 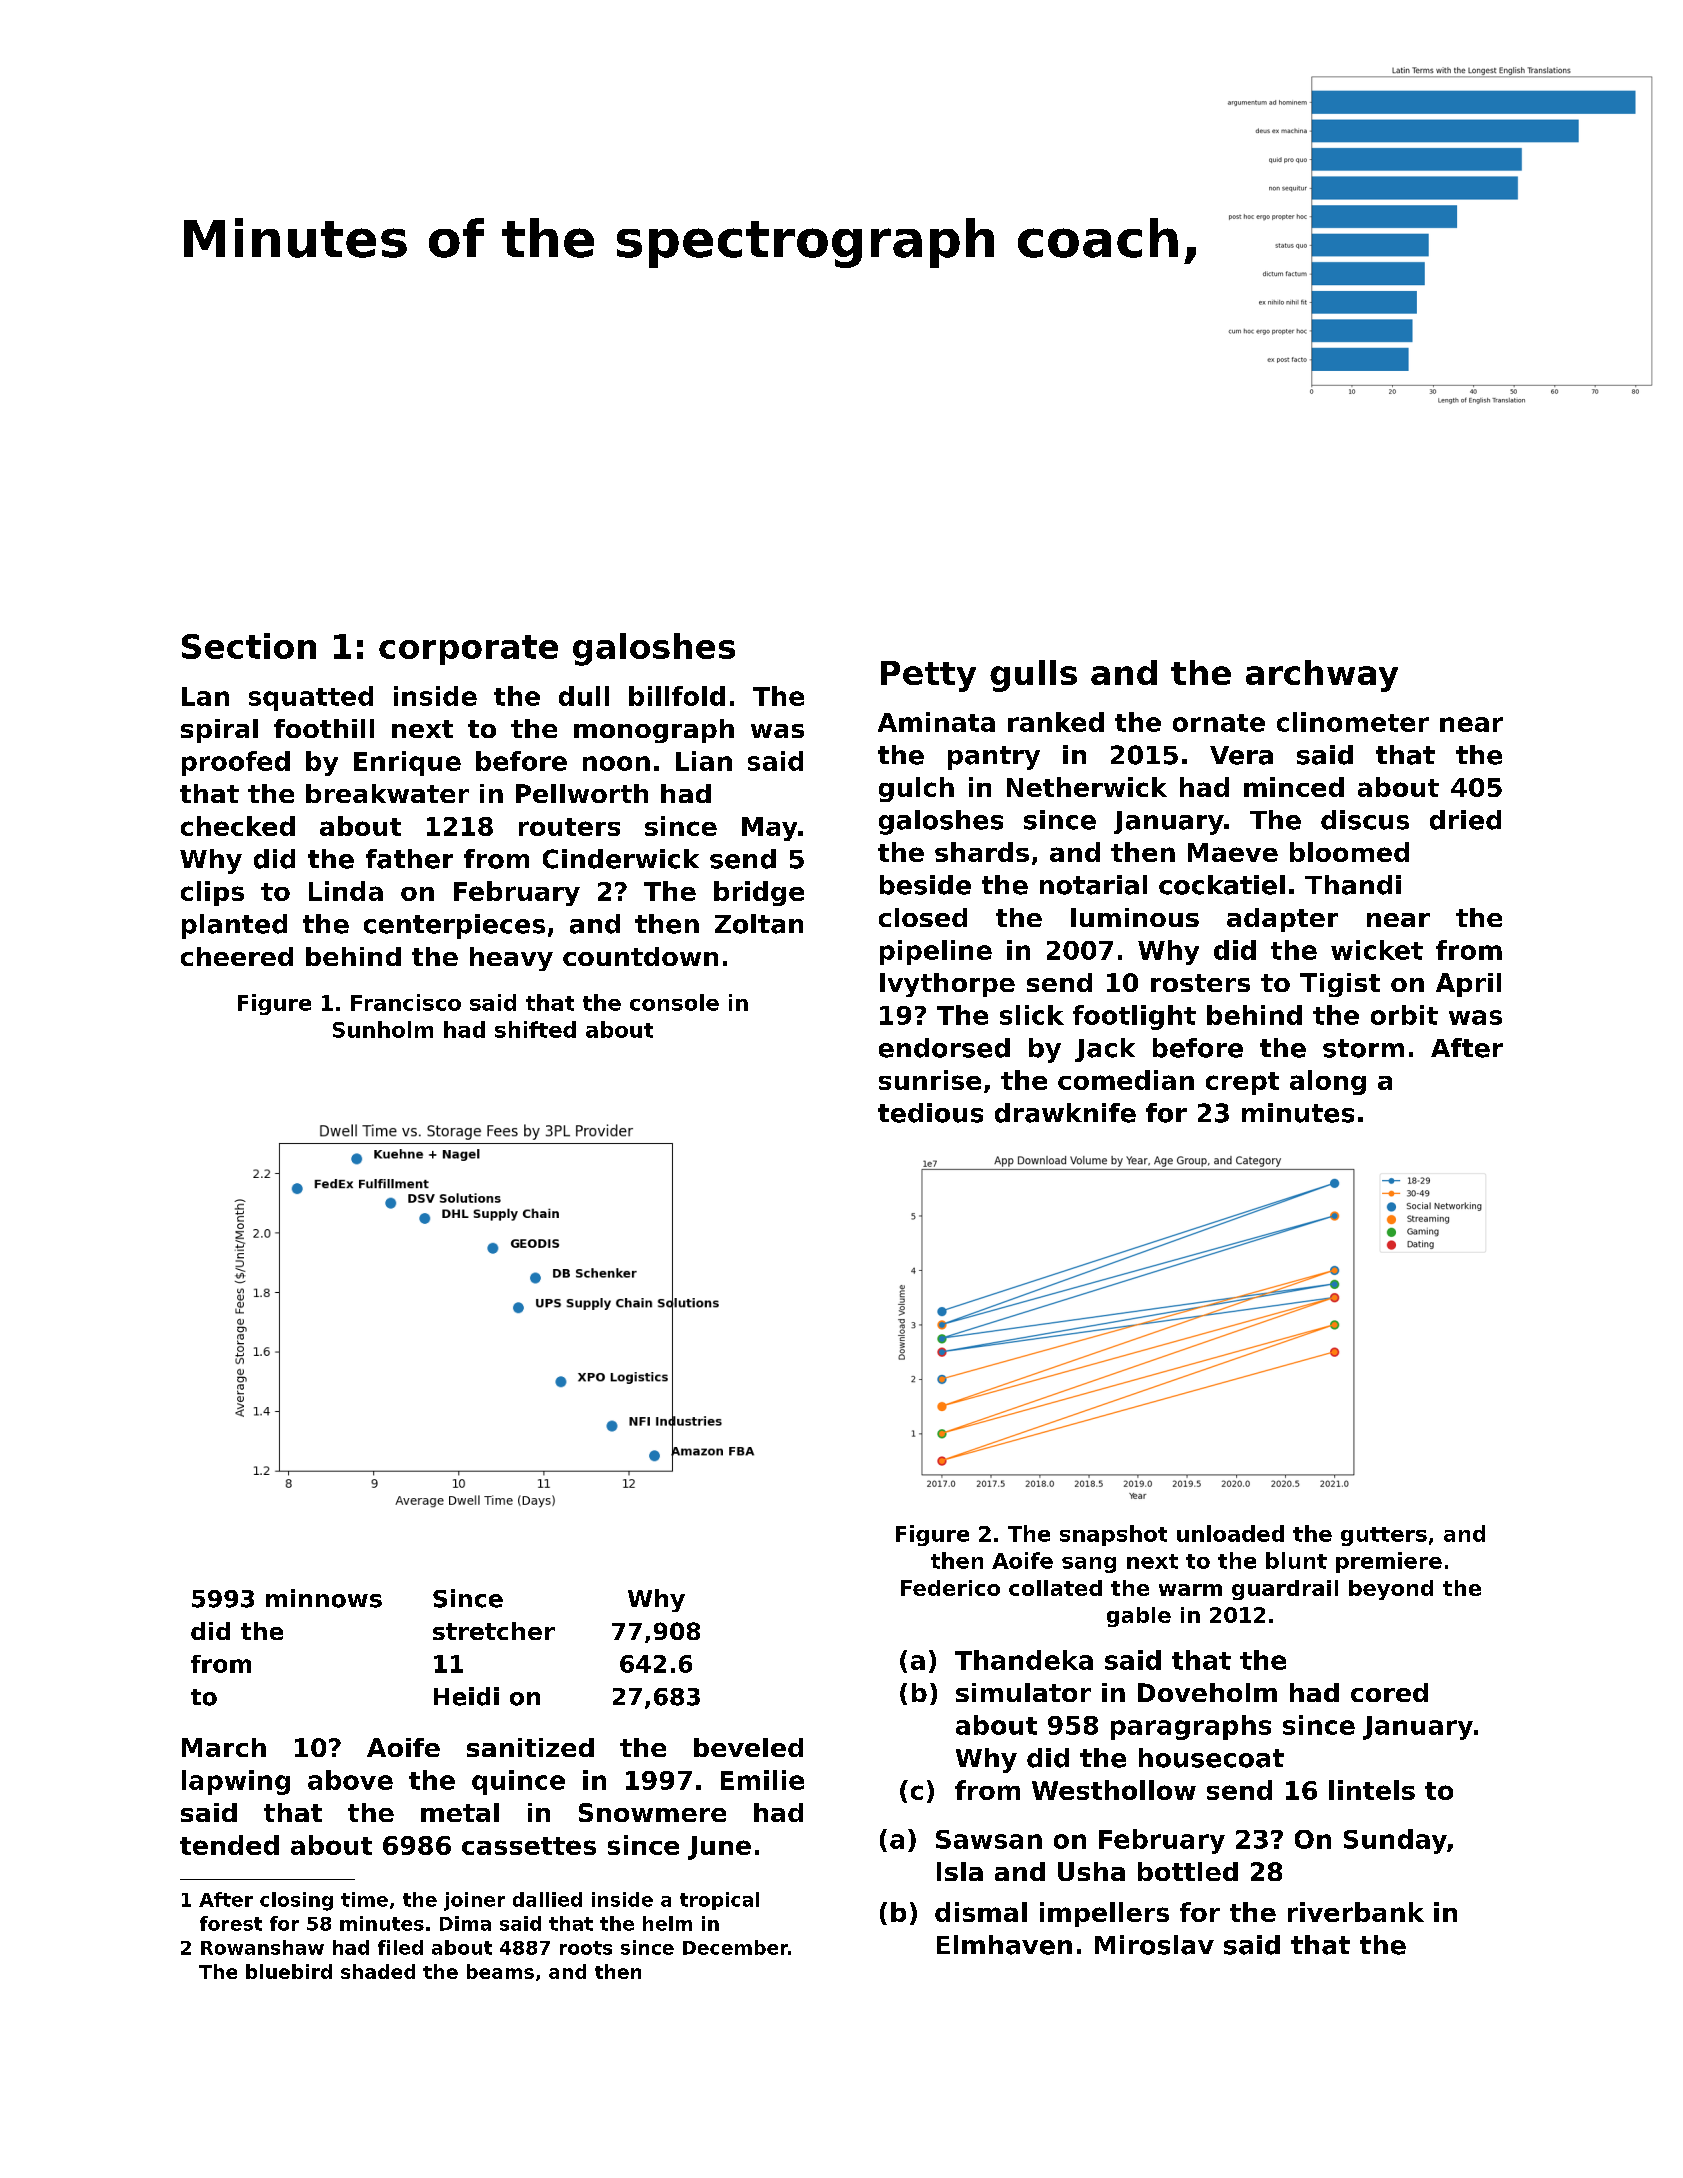 What do you see at coordinates (1023, 1692) in the screenshot?
I see `simulator` at bounding box center [1023, 1692].
